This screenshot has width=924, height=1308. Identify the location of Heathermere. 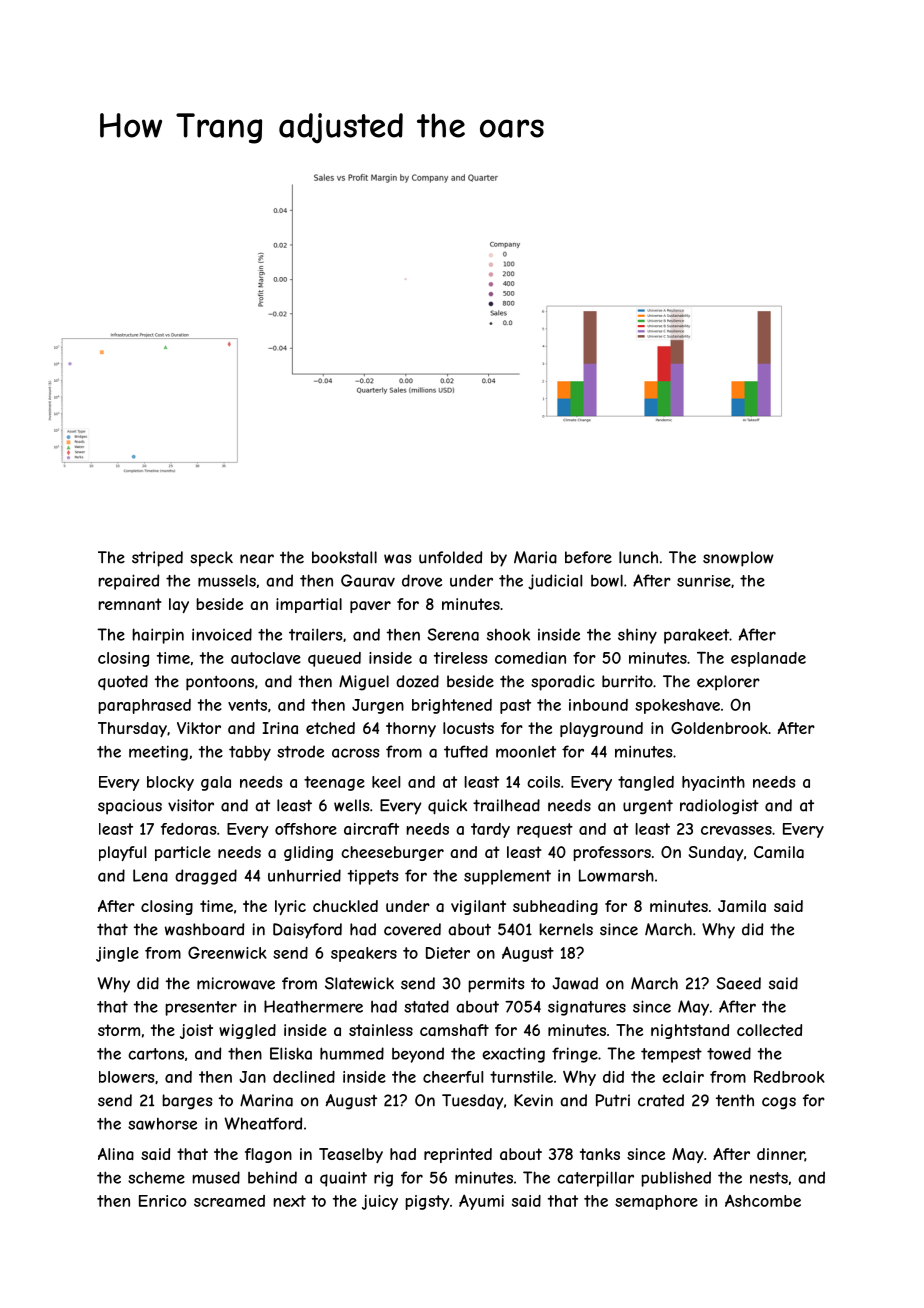
(313, 1006).
